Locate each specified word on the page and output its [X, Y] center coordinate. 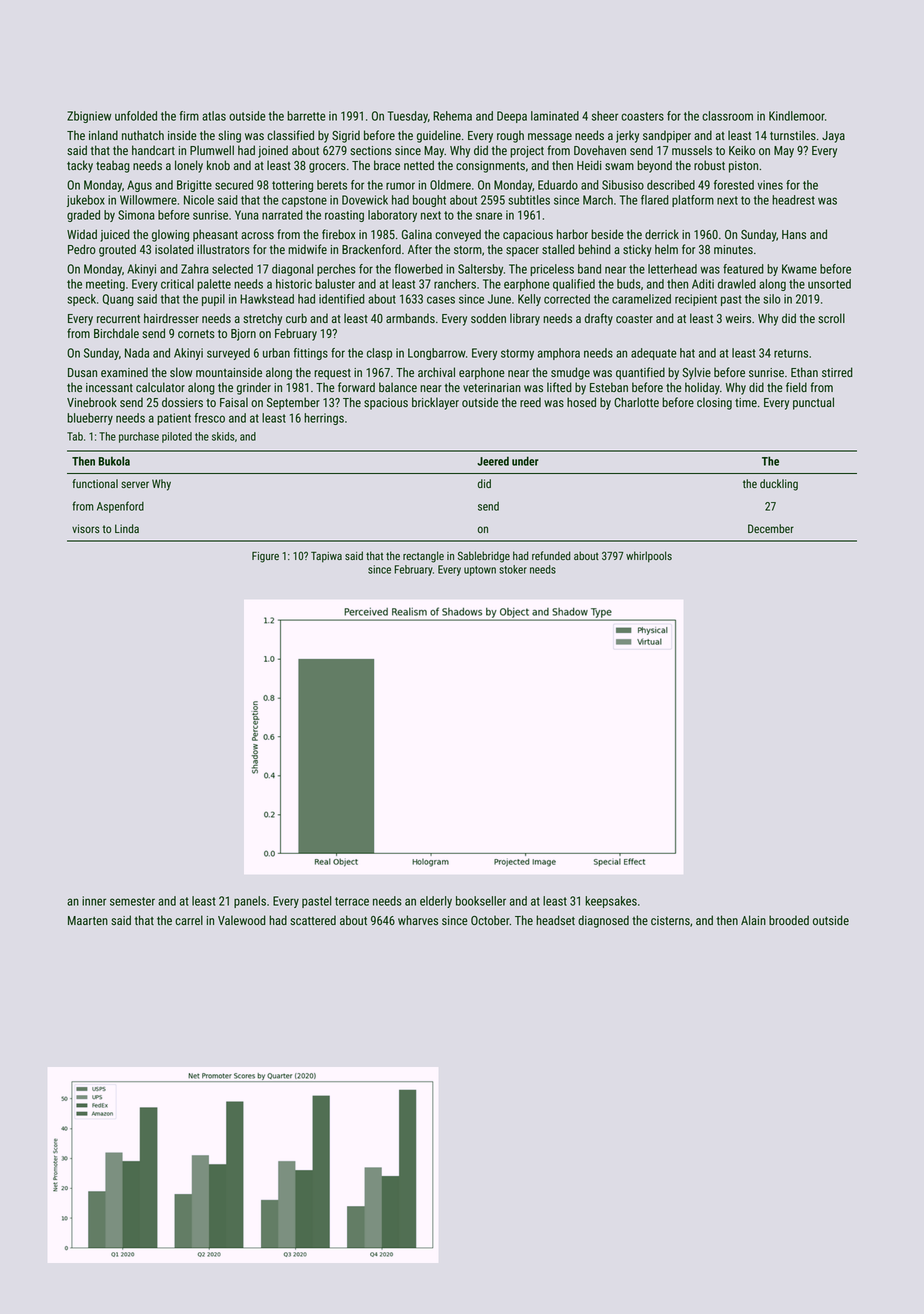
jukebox [86, 201]
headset [555, 920]
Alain [753, 920]
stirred [837, 372]
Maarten [88, 920]
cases [441, 300]
